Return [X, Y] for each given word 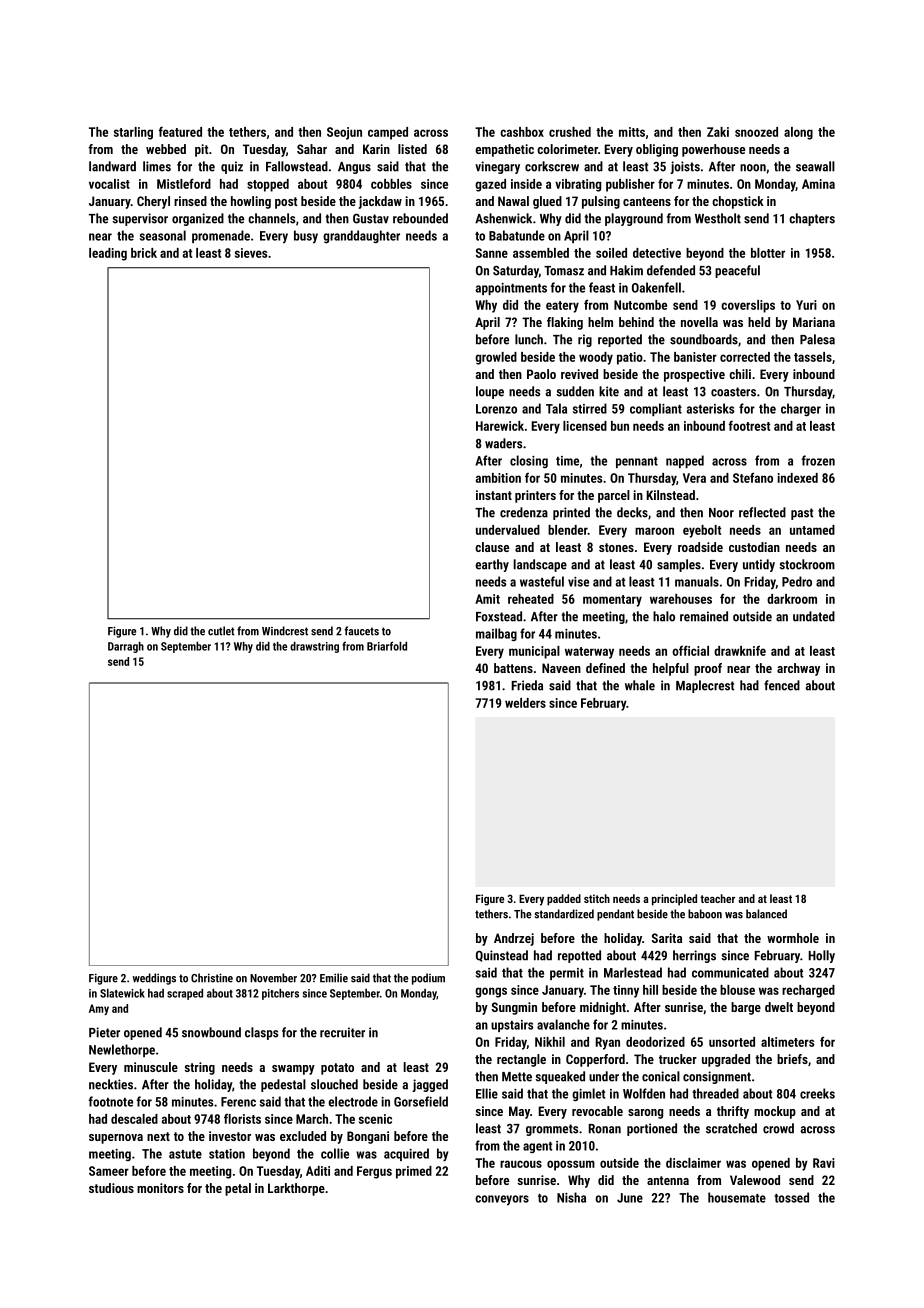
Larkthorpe [296, 1189]
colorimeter [567, 149]
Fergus [374, 1172]
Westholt [718, 218]
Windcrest [285, 631]
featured [180, 131]
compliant [656, 409]
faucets [361, 631]
